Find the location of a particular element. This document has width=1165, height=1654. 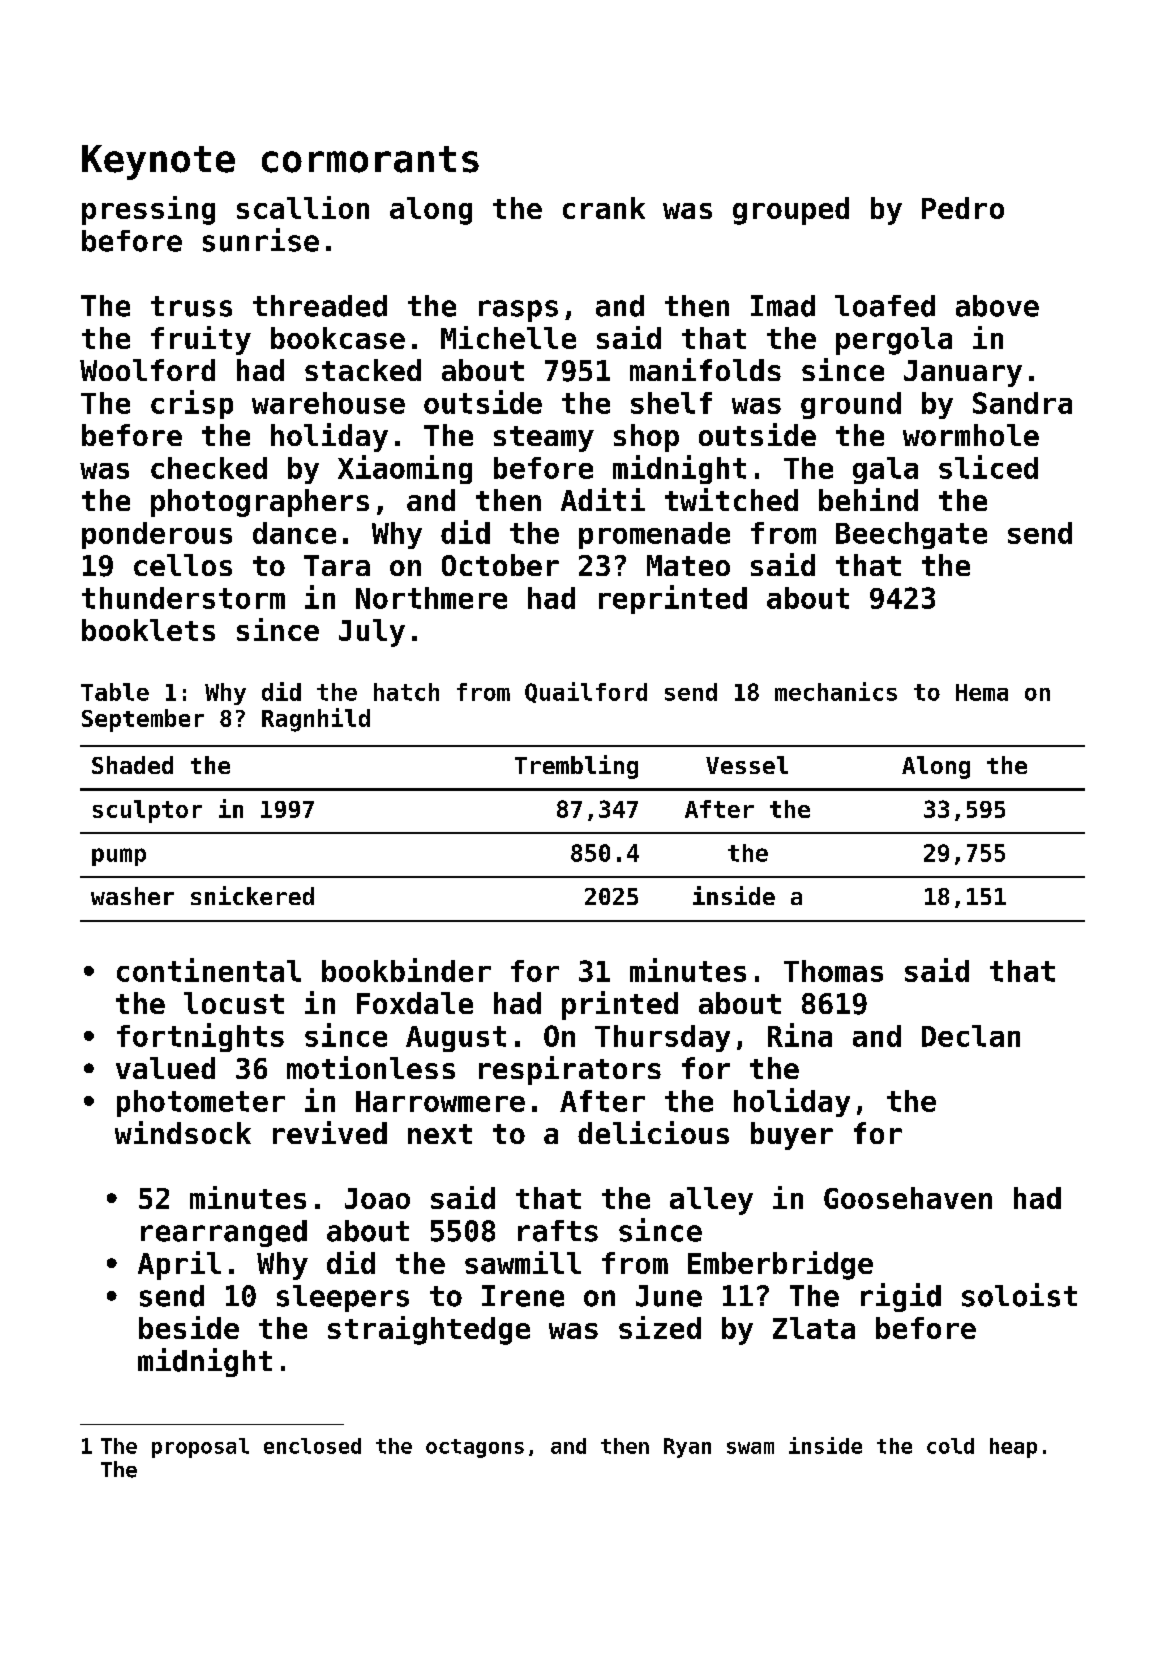

windsock is located at coordinates (183, 1132).
